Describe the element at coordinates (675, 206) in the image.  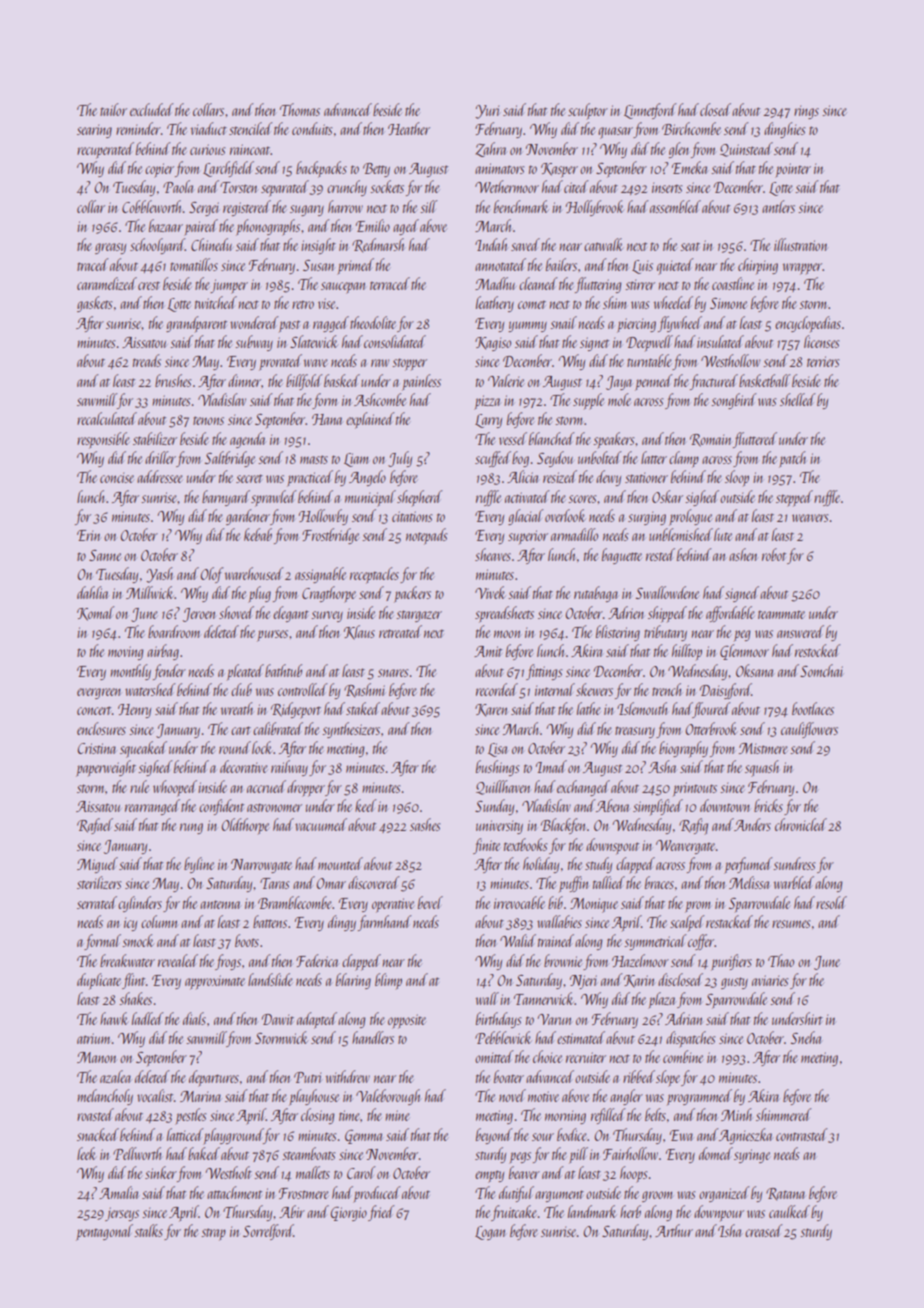
I see `assembled` at that location.
